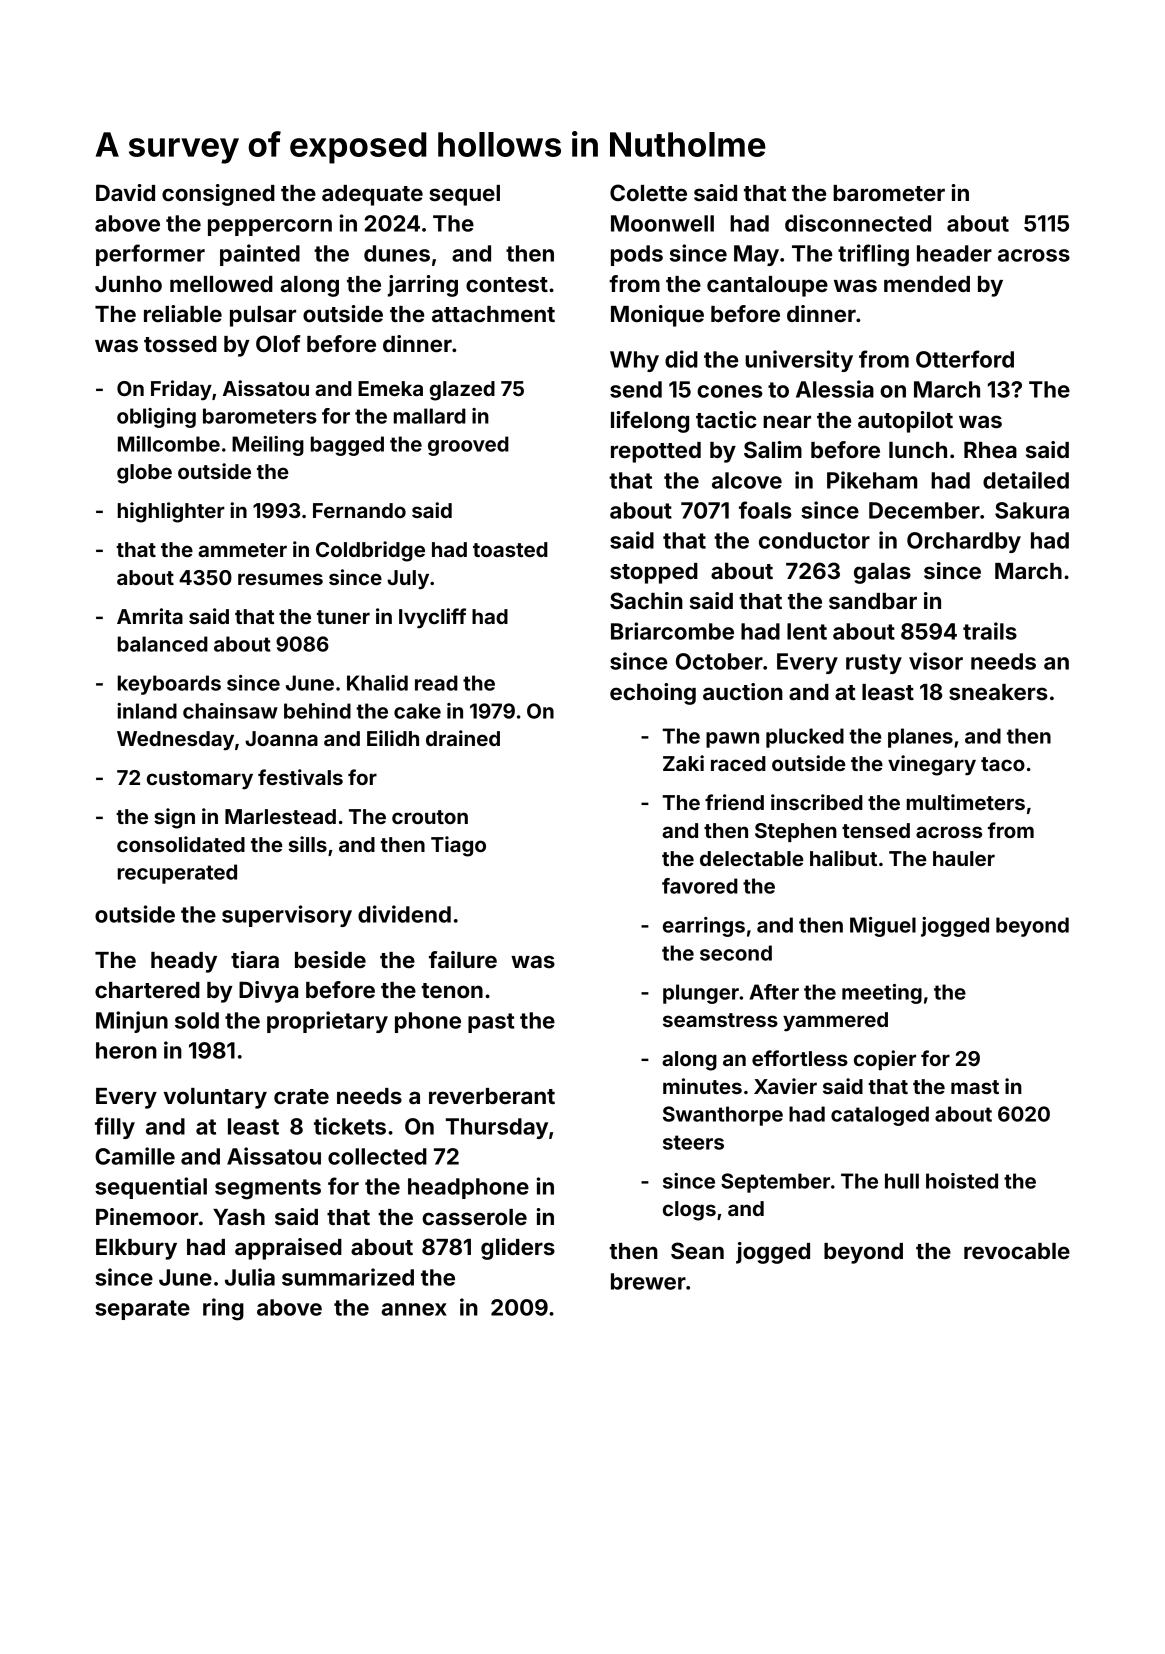 This document has height=1654, width=1165. What do you see at coordinates (700, 886) in the document?
I see `favored` at bounding box center [700, 886].
